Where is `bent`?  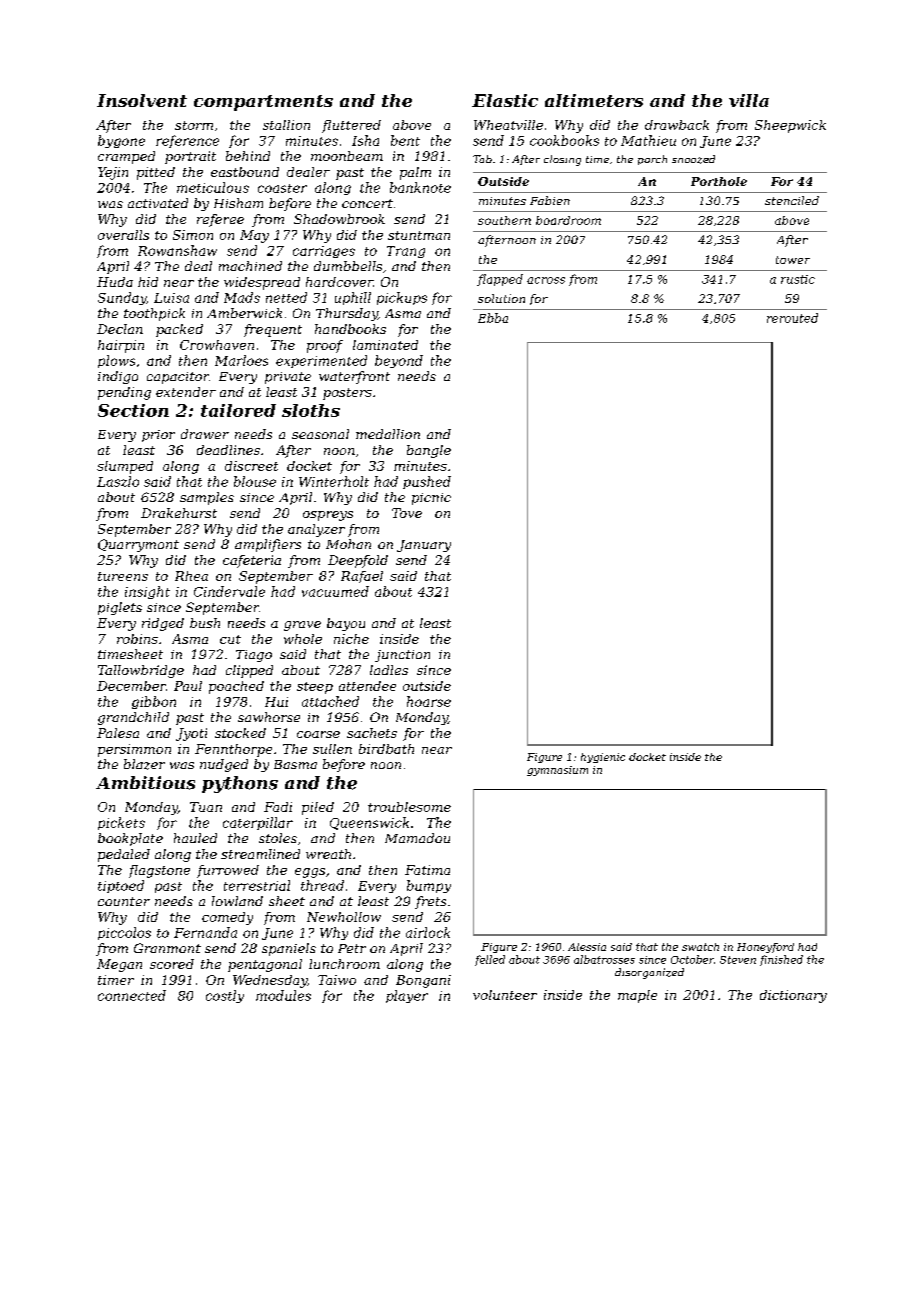 bent is located at coordinates (405, 140).
